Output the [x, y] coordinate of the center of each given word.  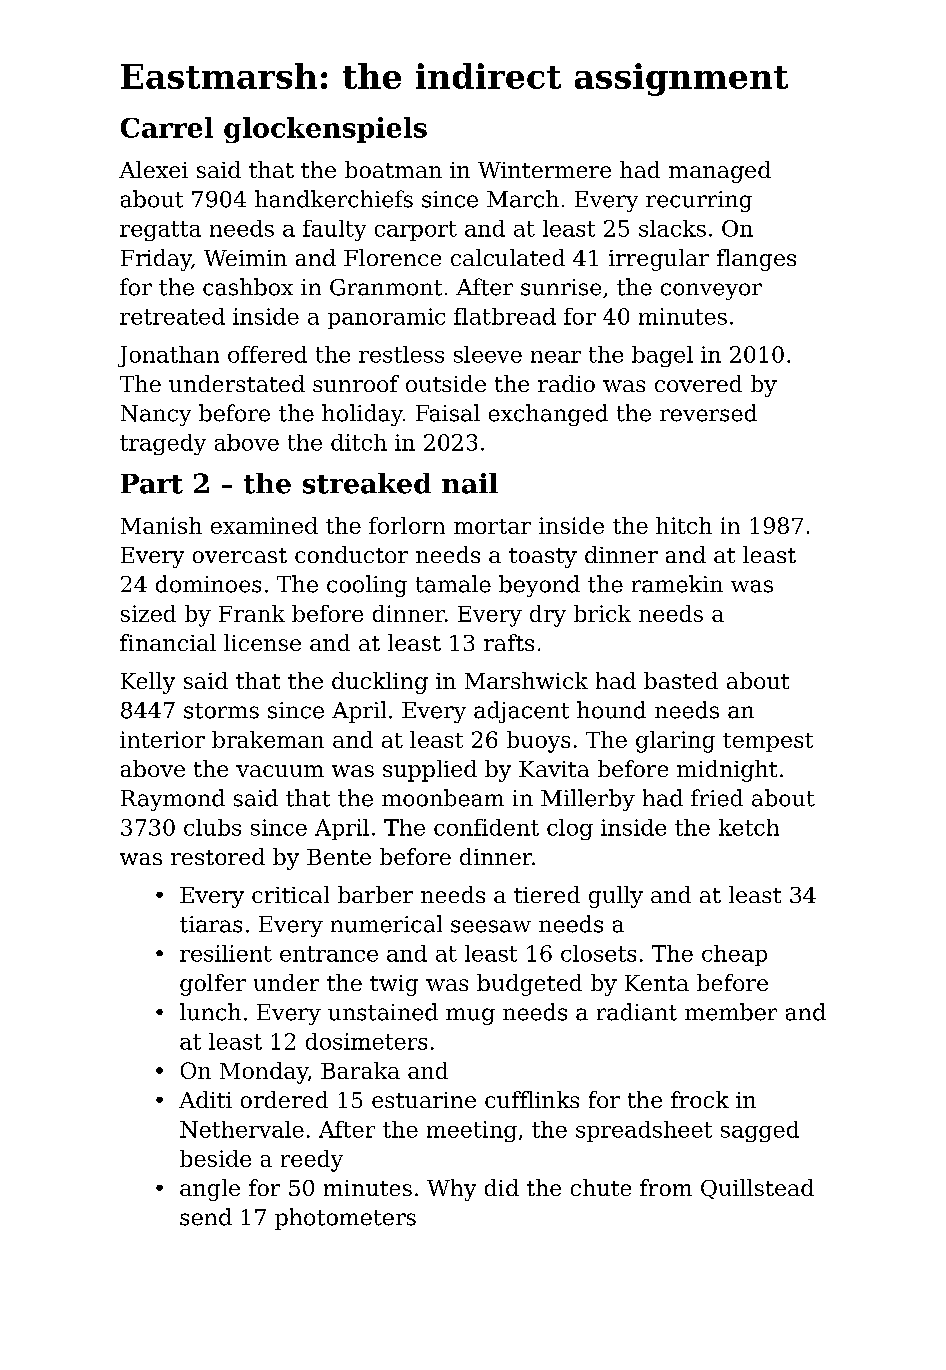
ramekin [677, 584]
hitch [684, 525]
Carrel [167, 127]
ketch [749, 827]
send [206, 1217]
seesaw [491, 926]
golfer [213, 985]
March [523, 199]
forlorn [407, 525]
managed [720, 172]
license [262, 642]
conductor [351, 554]
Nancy [156, 415]
